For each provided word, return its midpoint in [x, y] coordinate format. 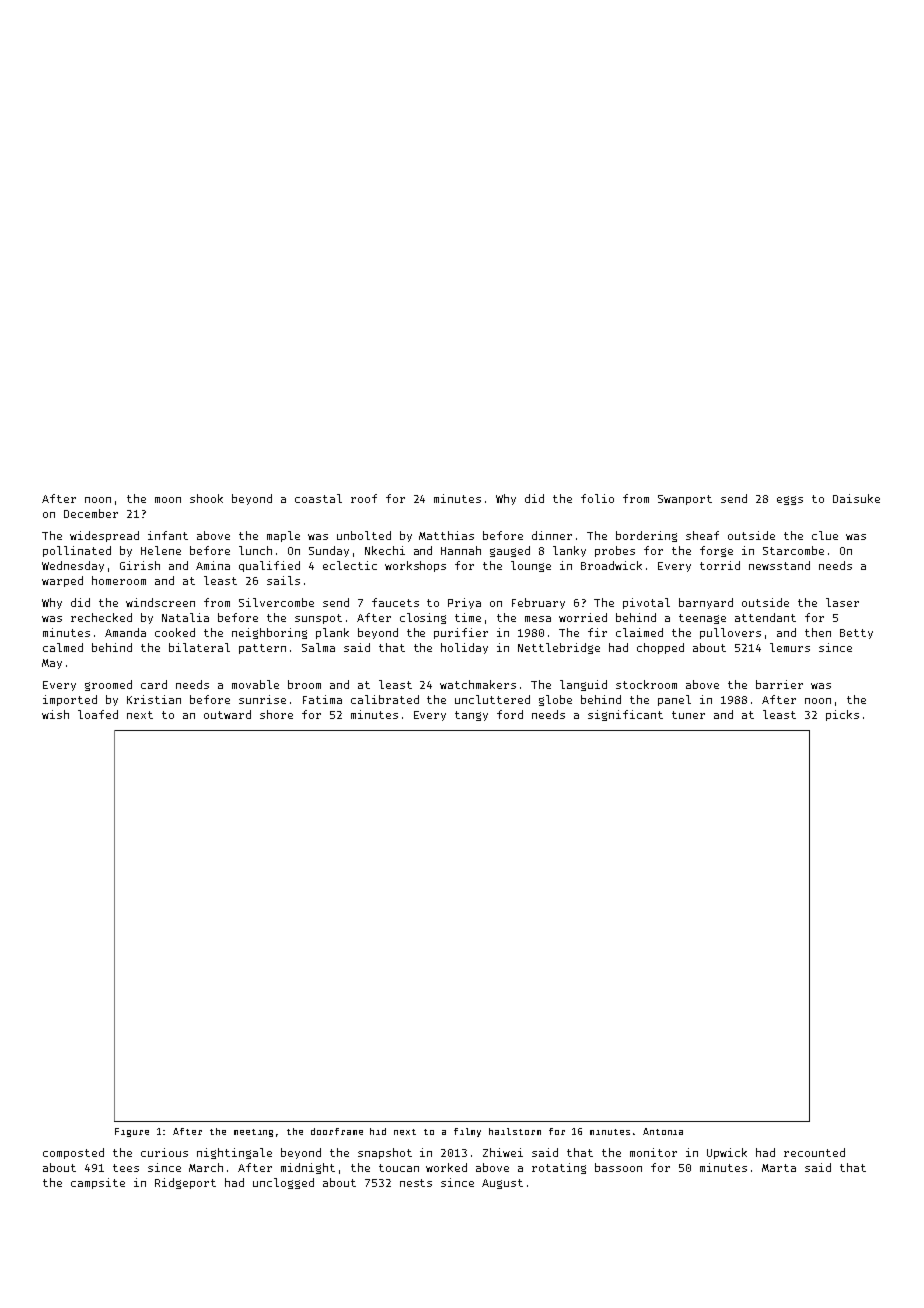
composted [73, 1153]
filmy [467, 1132]
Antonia [663, 1131]
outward [227, 714]
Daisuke [856, 498]
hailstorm [515, 1131]
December [91, 513]
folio [597, 498]
